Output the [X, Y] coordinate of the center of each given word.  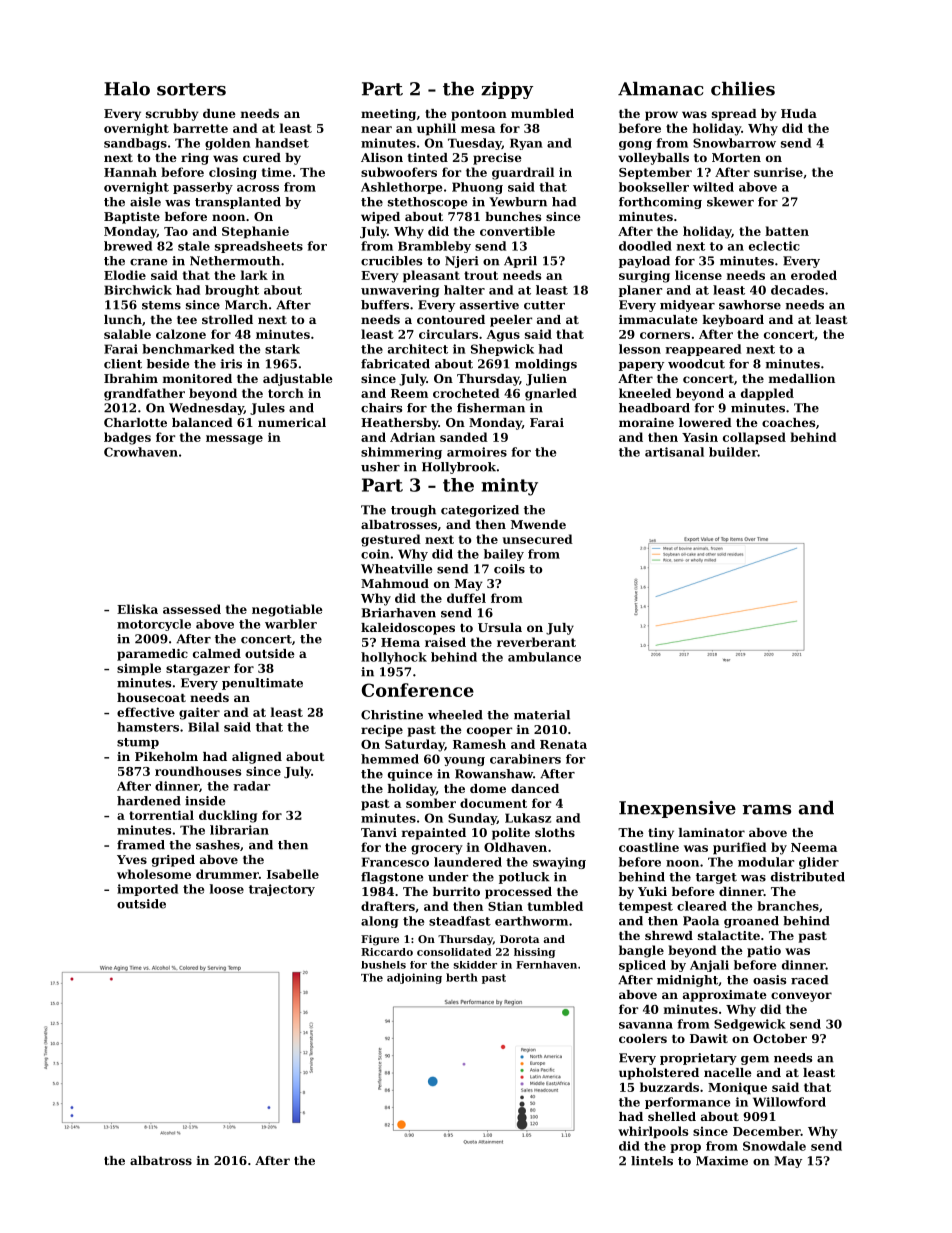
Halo [127, 89]
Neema [814, 847]
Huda [799, 113]
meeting [388, 115]
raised [445, 642]
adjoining [414, 978]
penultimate [262, 684]
